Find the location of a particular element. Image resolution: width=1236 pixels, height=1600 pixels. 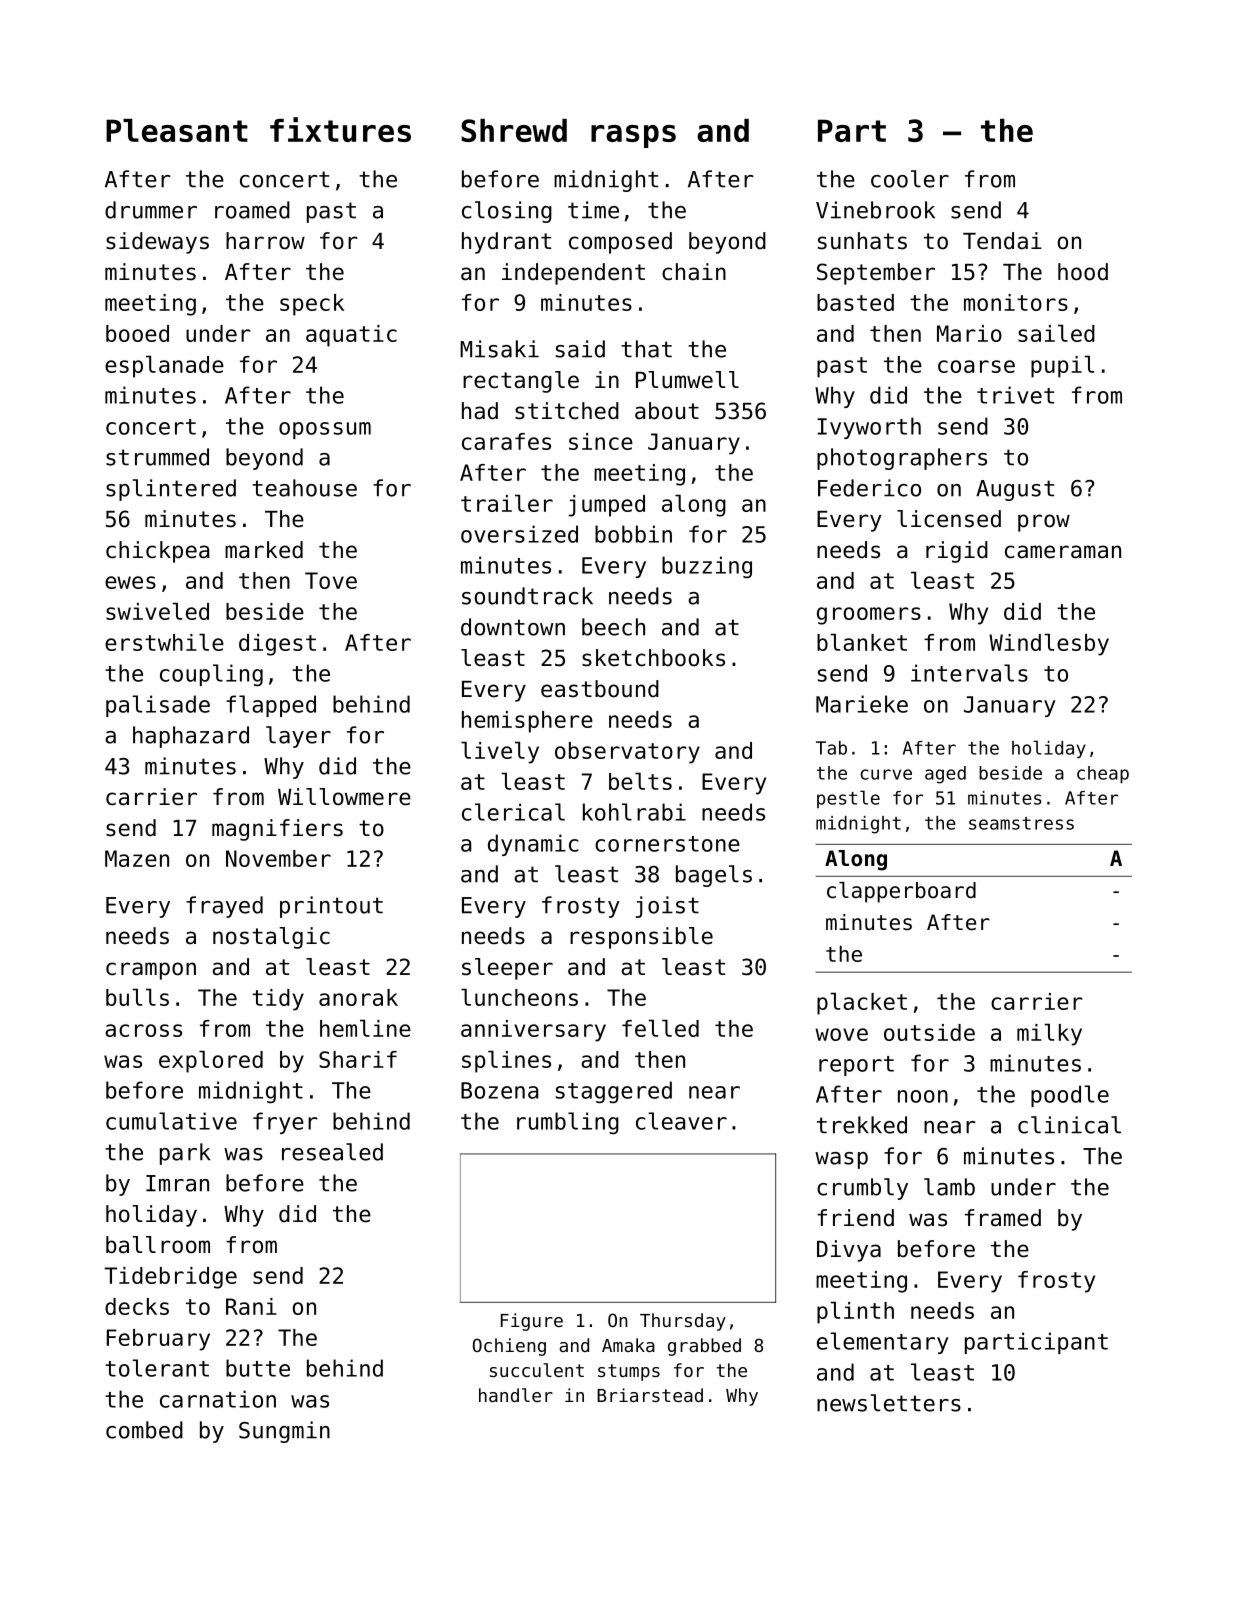

frayed is located at coordinates (224, 907).
